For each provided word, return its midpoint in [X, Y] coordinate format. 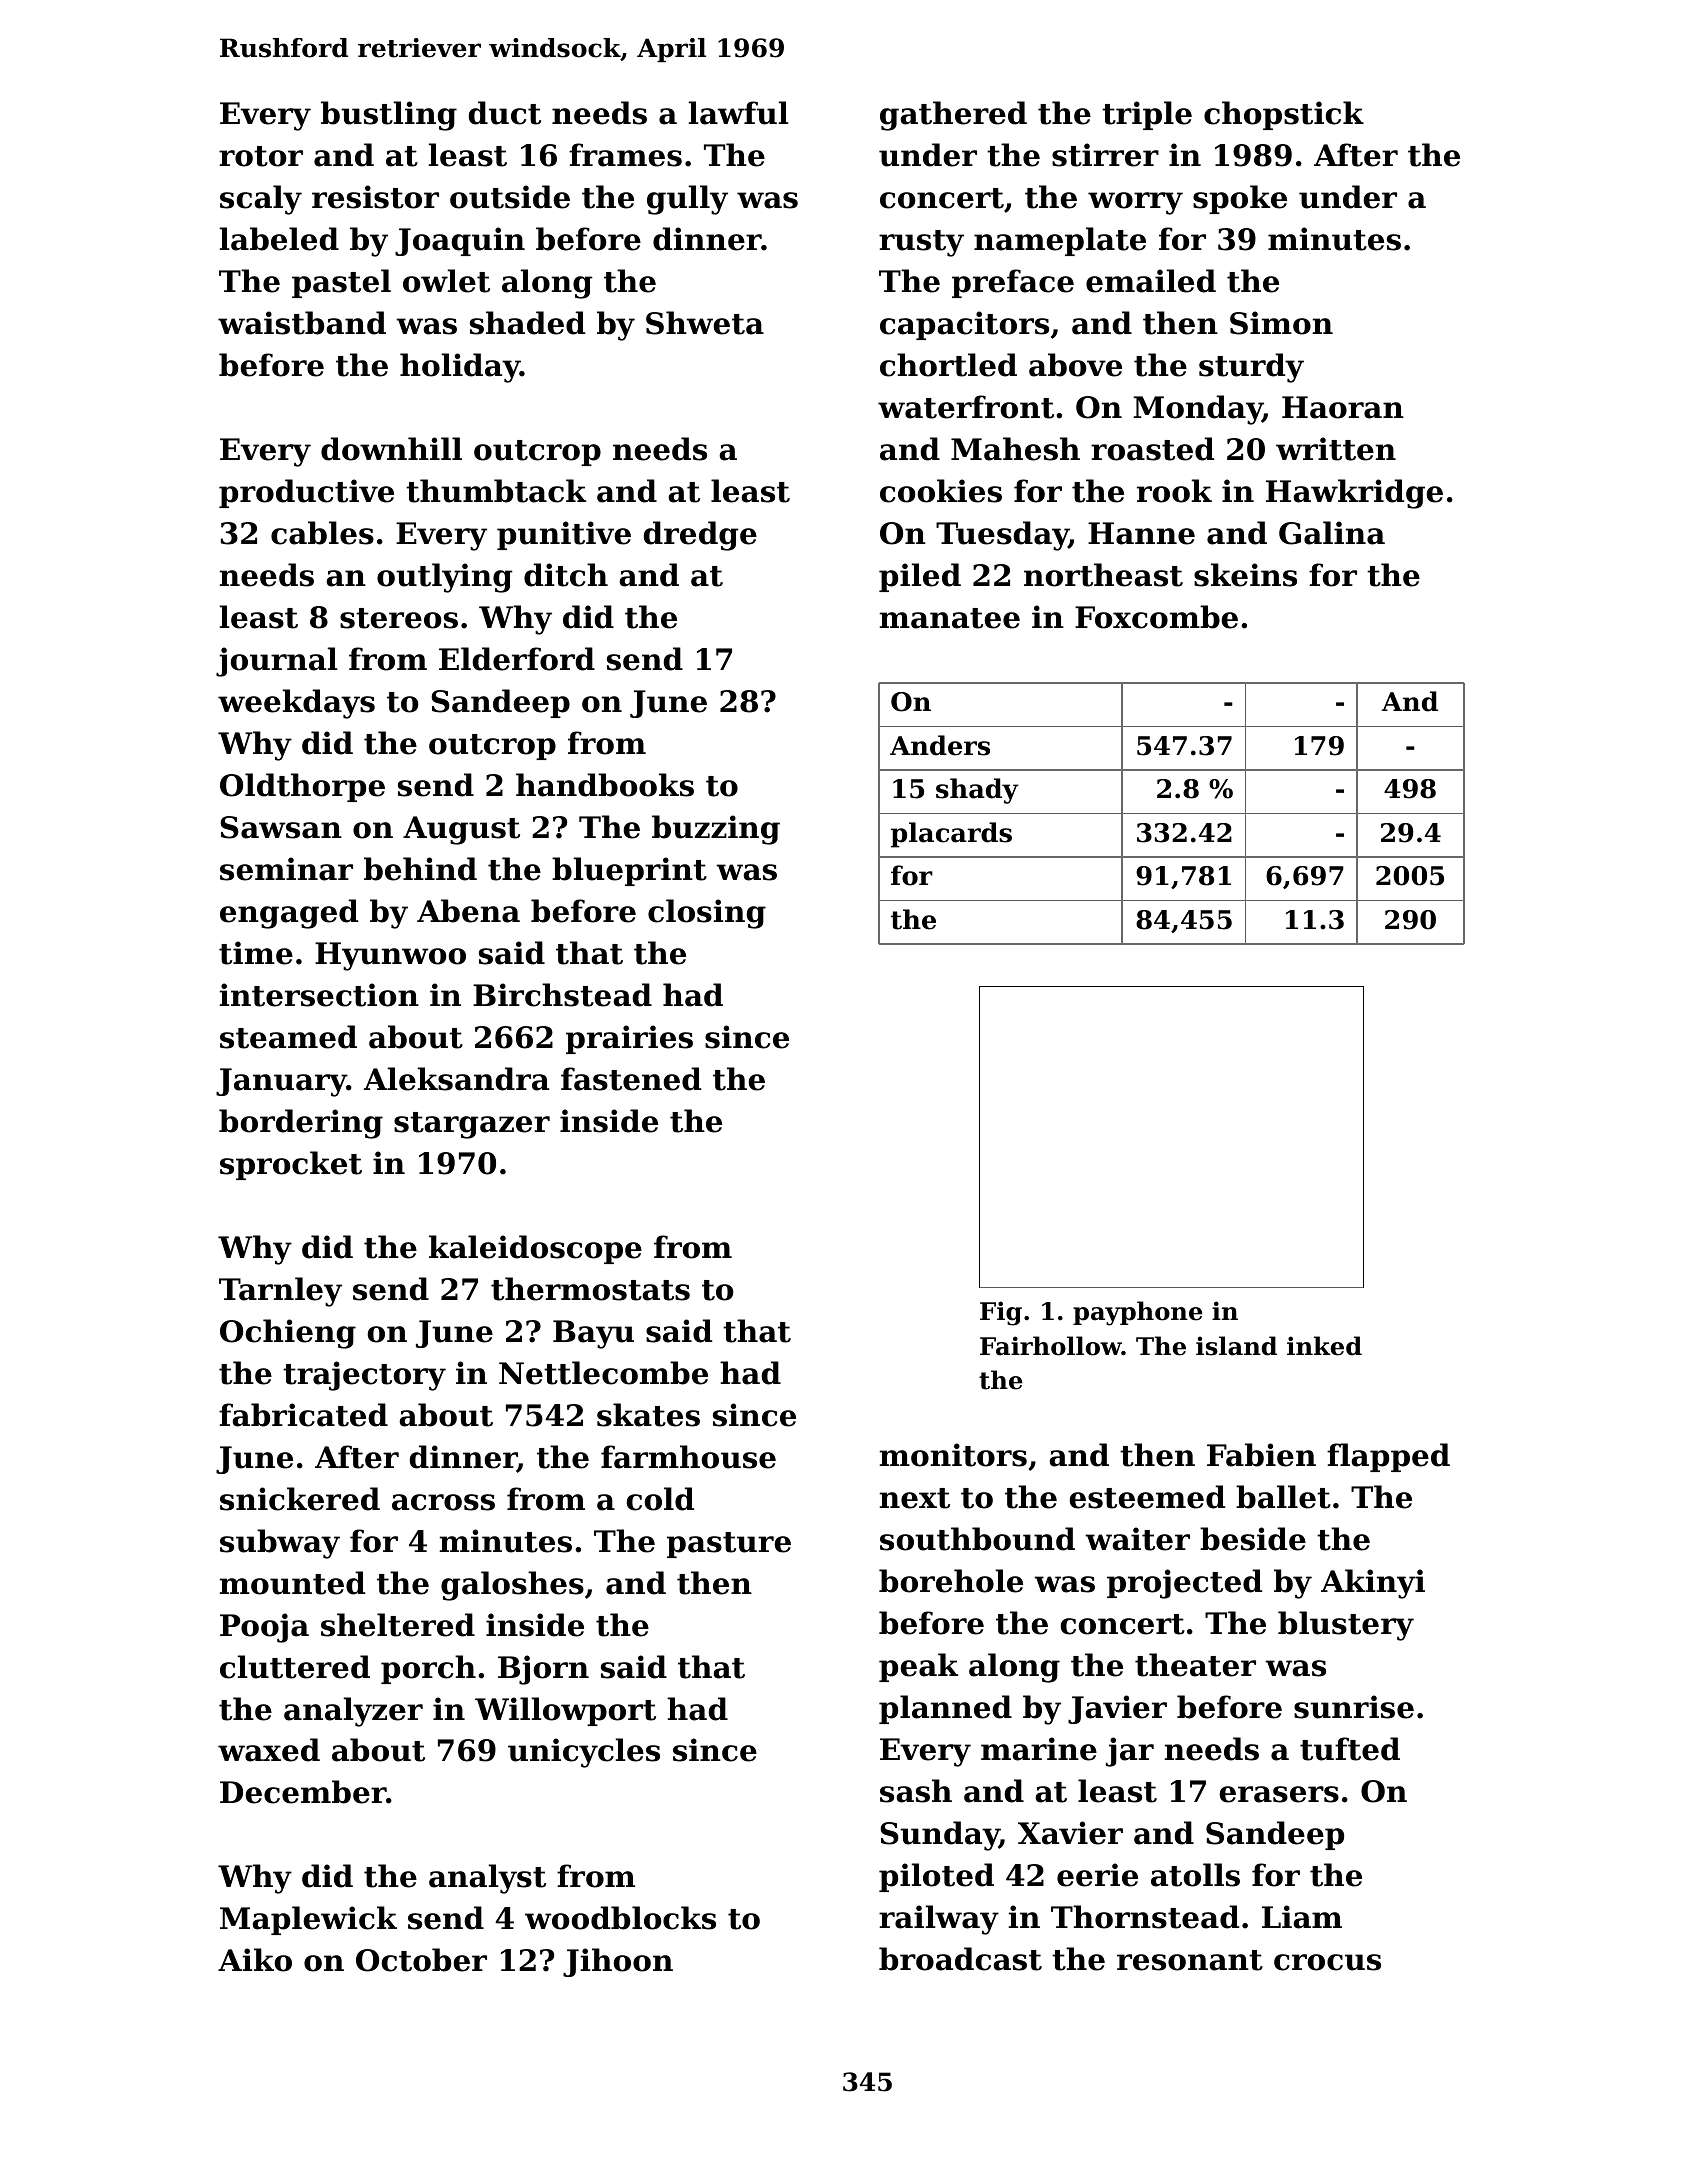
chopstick [1284, 115]
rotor [261, 156]
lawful [739, 113]
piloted [936, 1877]
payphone [1138, 1313]
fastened [631, 1079]
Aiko [255, 1960]
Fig [1001, 1313]
